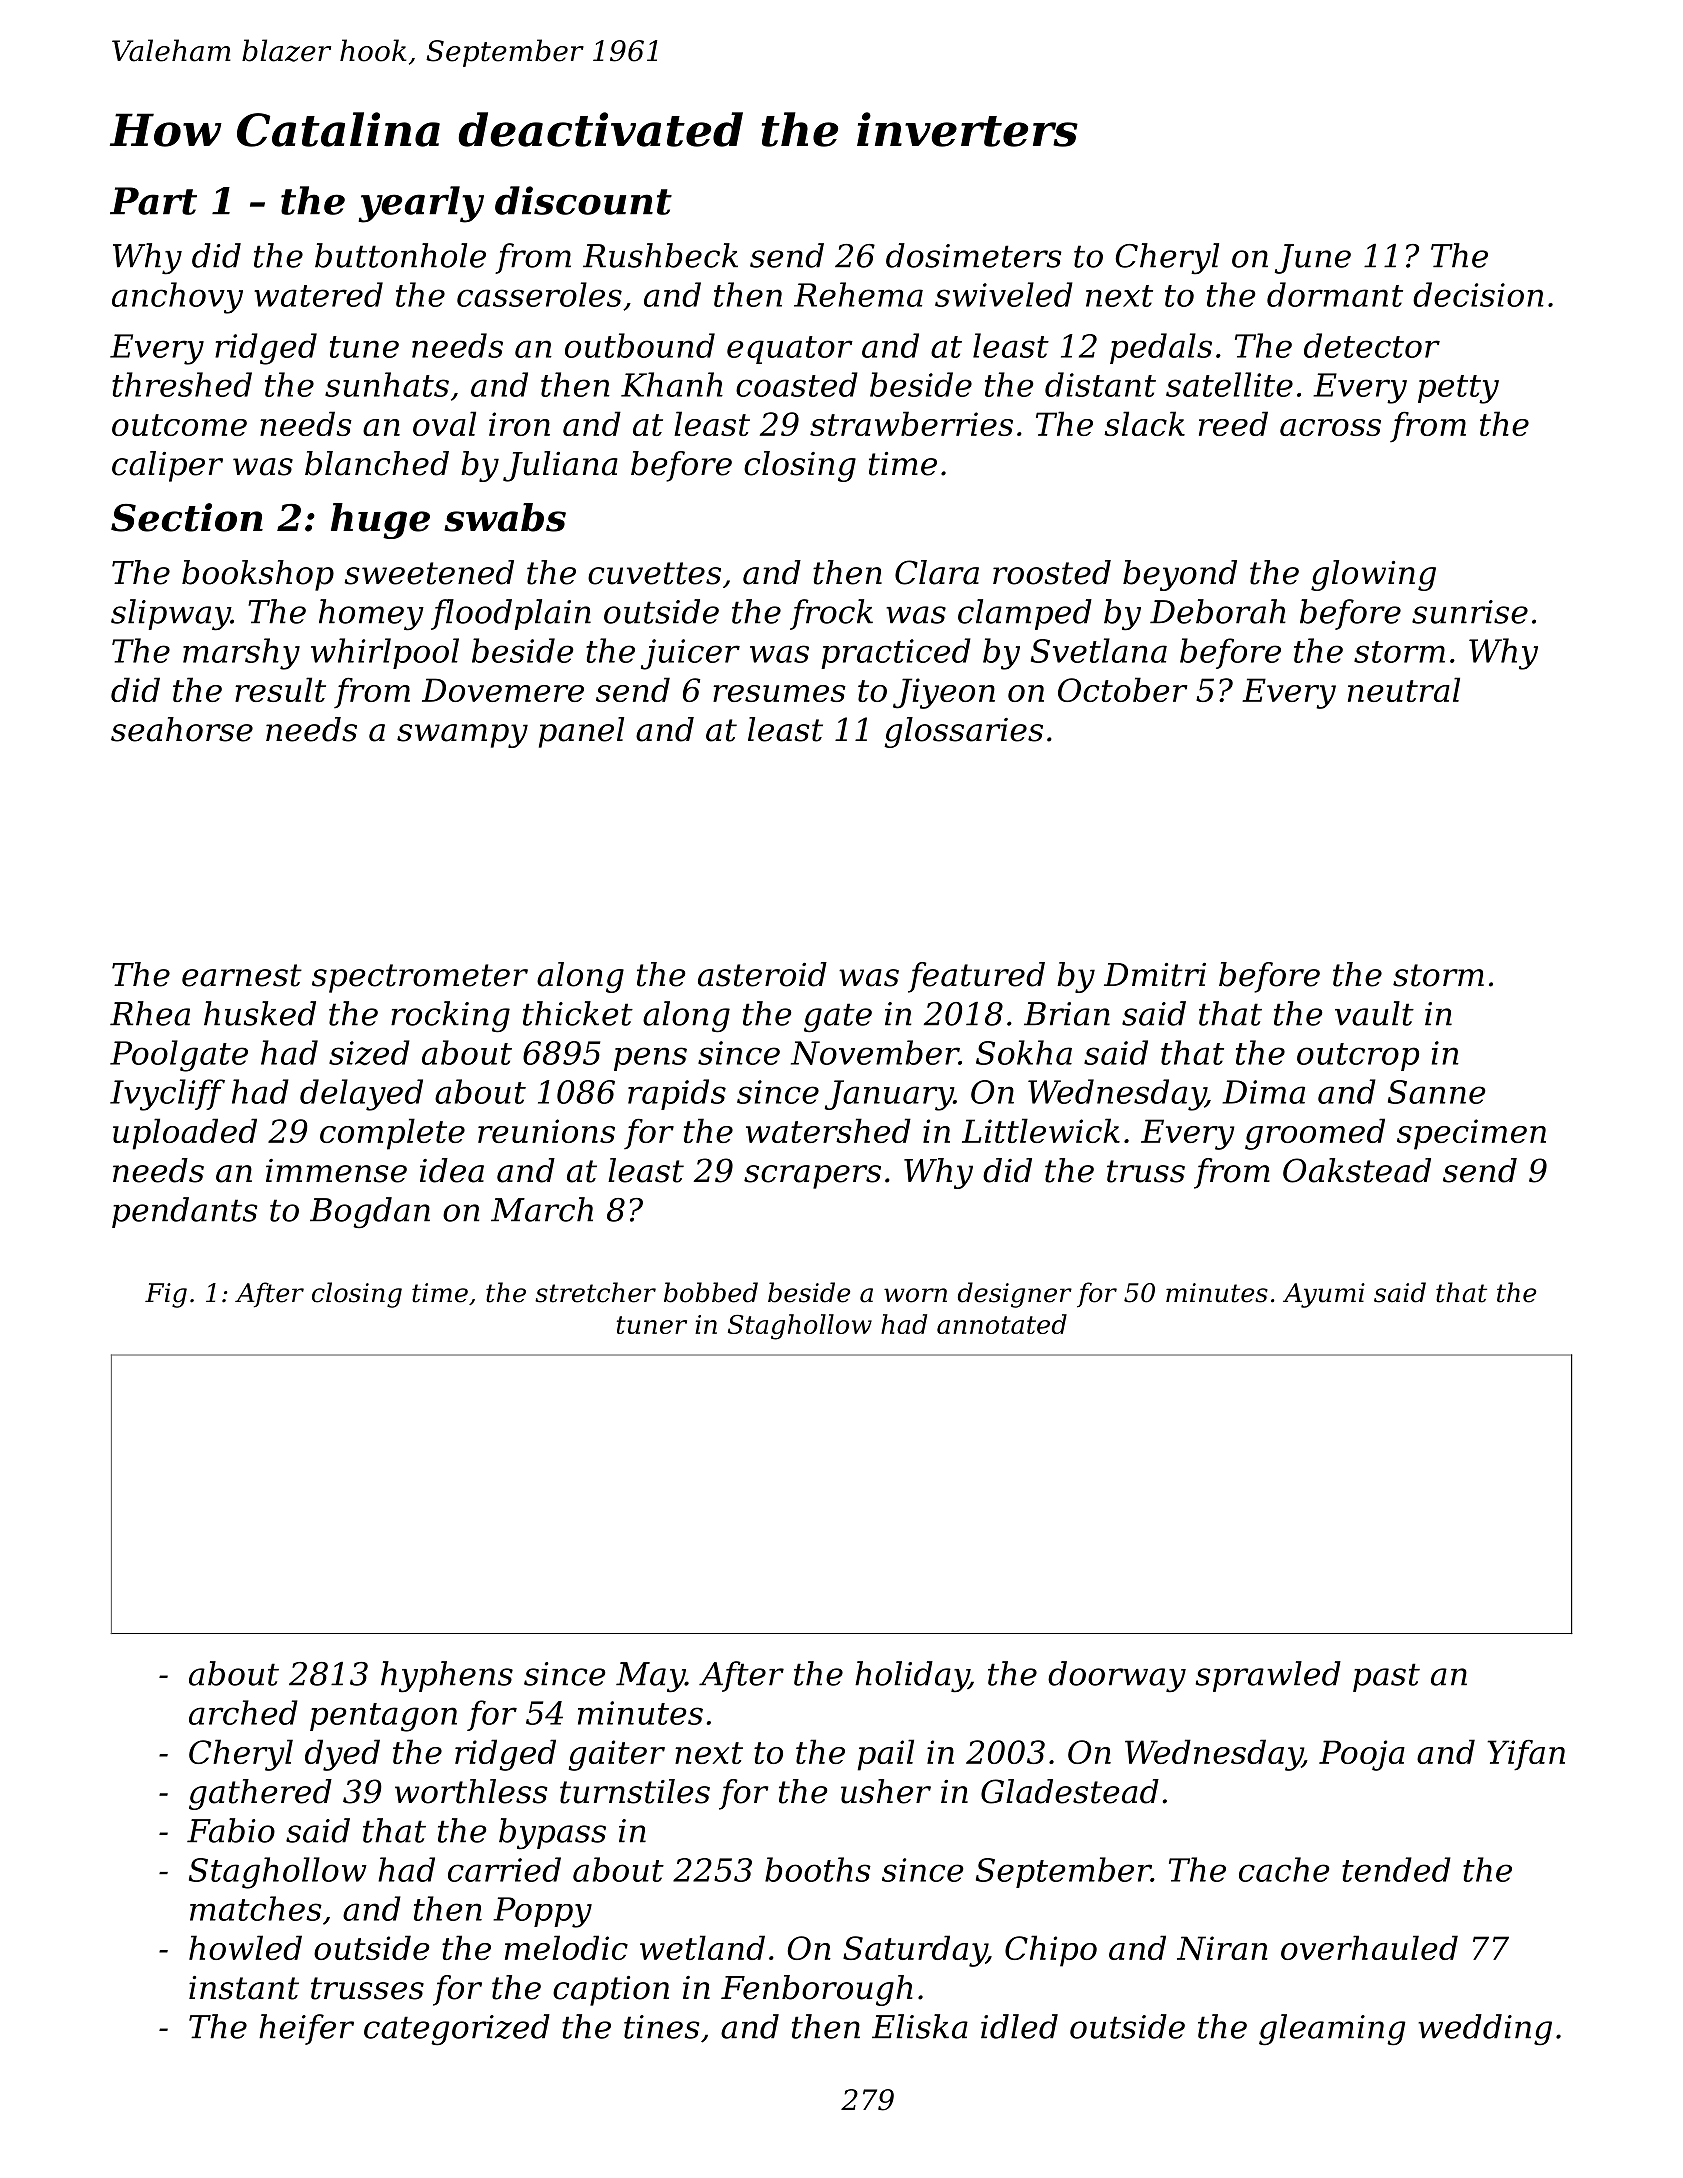  I want to click on June, so click(1313, 259).
